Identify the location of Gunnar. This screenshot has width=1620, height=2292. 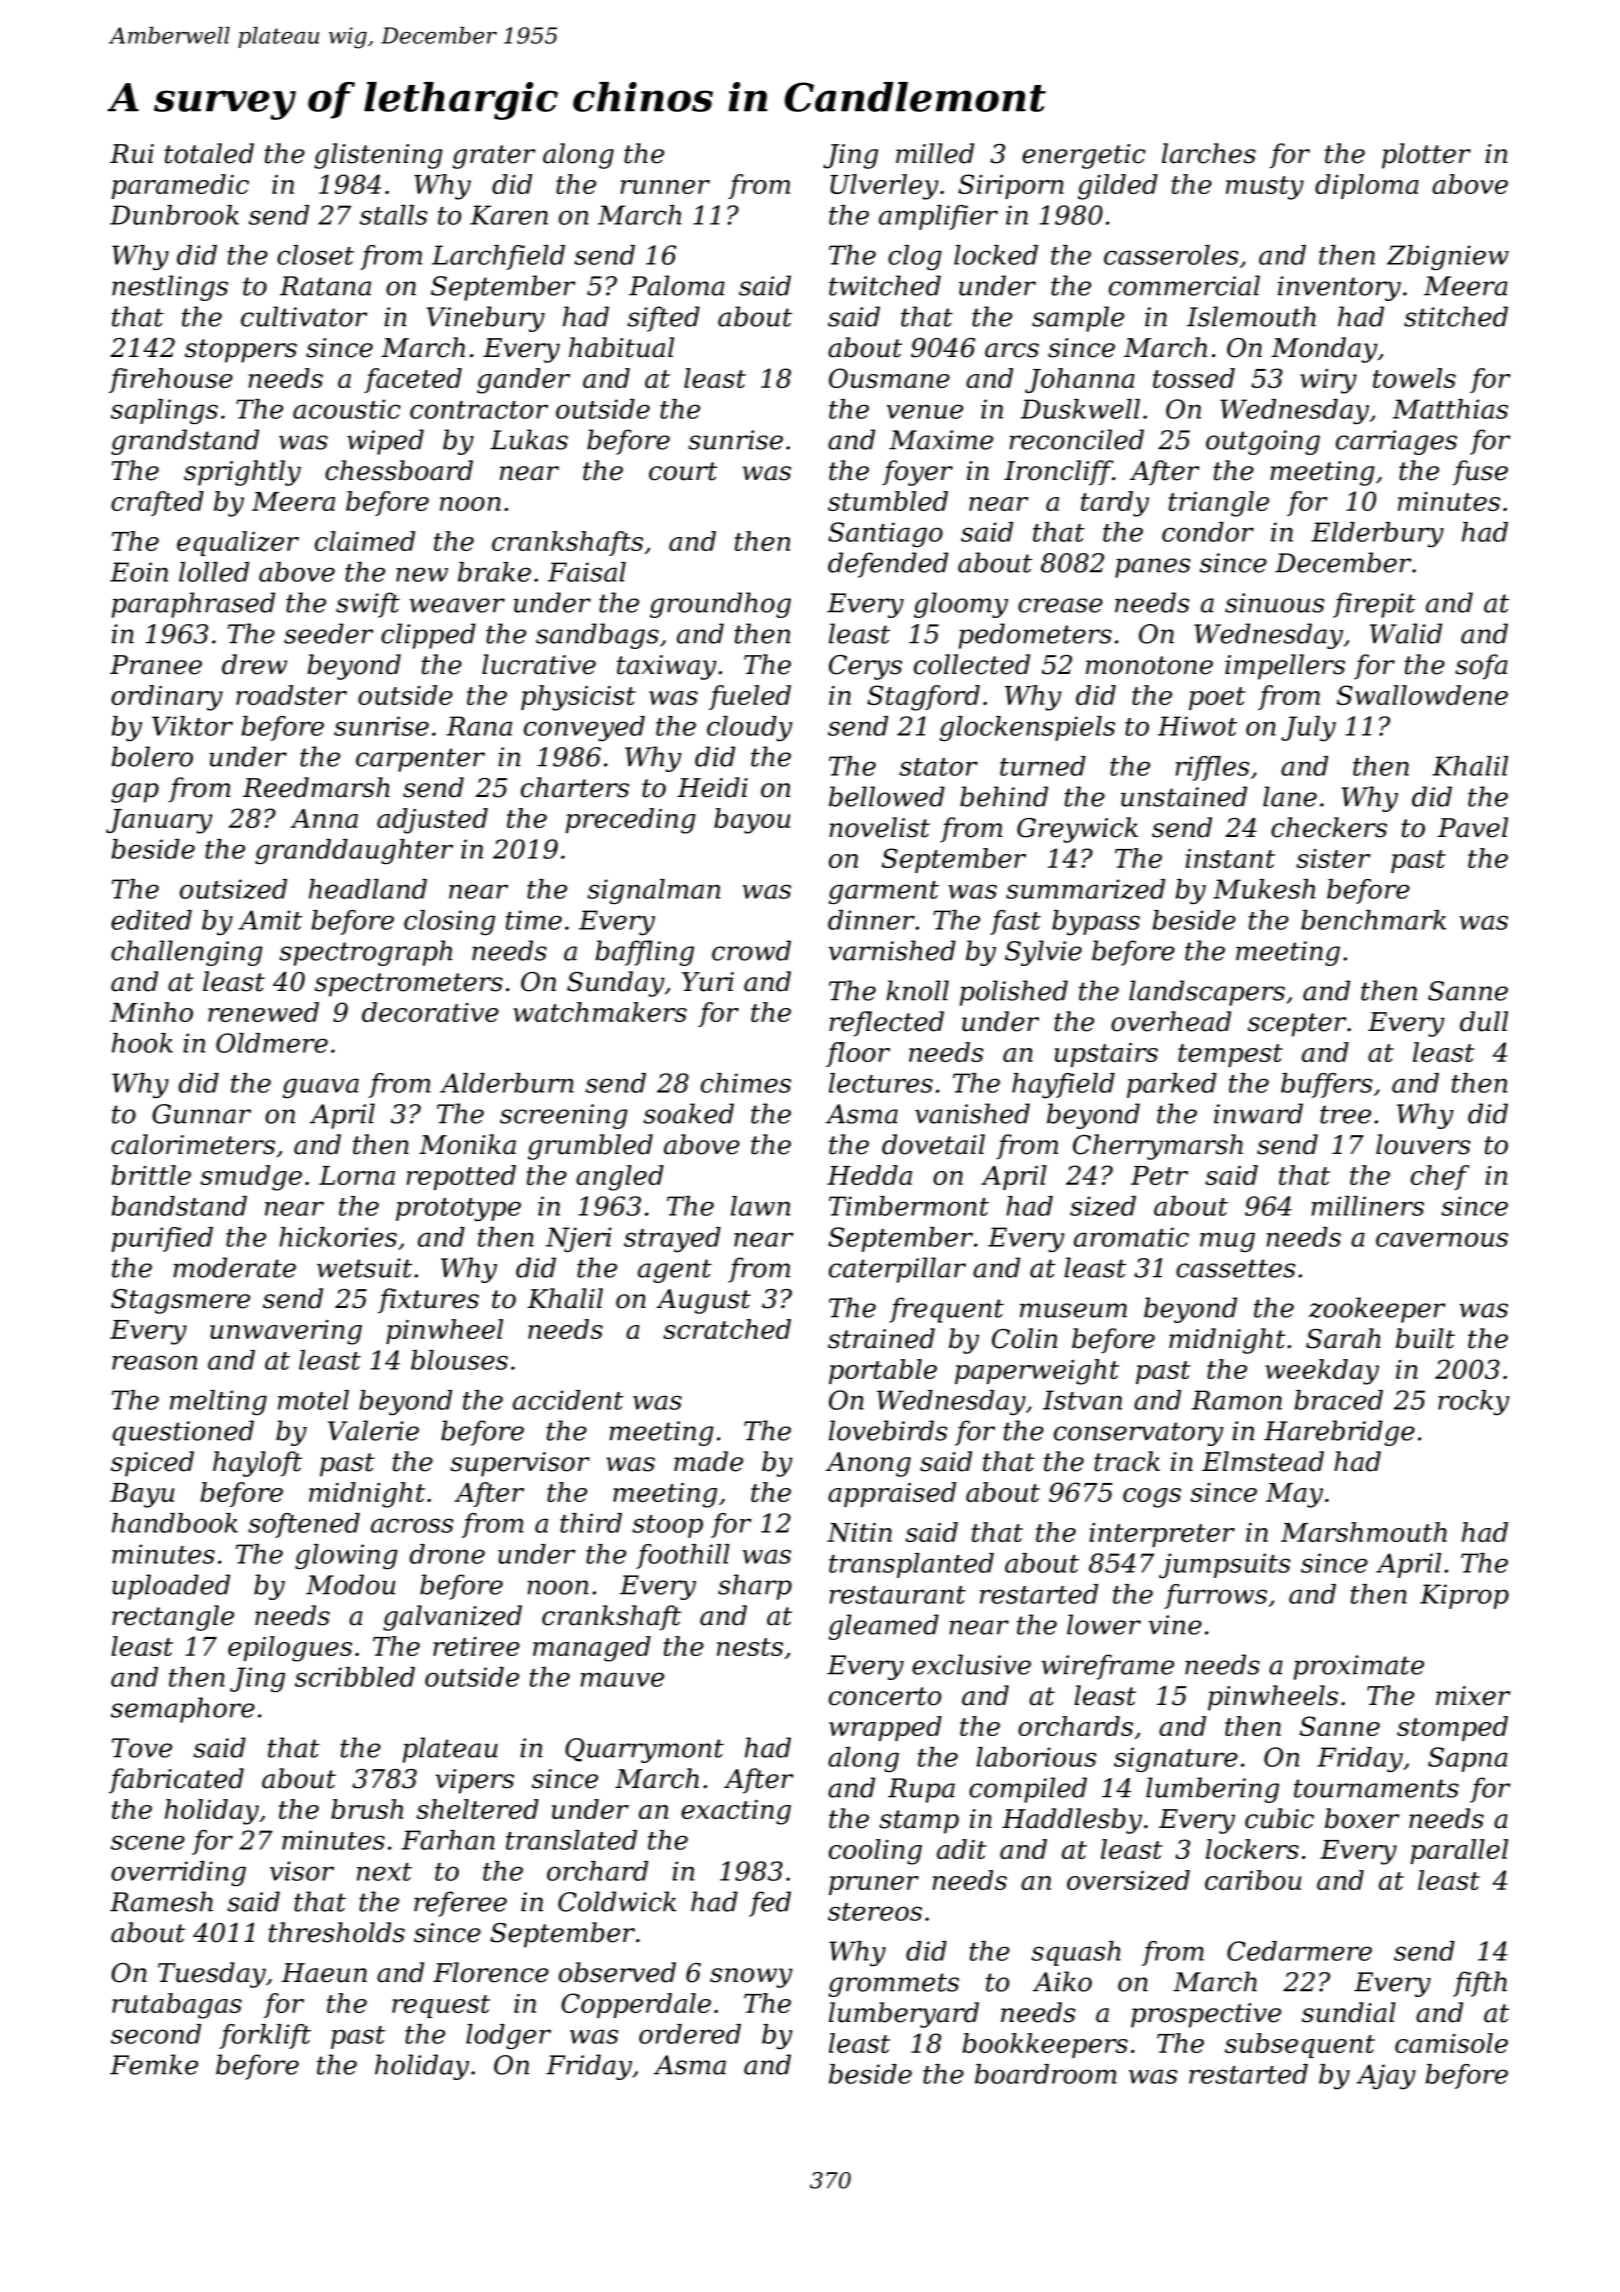
(201, 1114).
